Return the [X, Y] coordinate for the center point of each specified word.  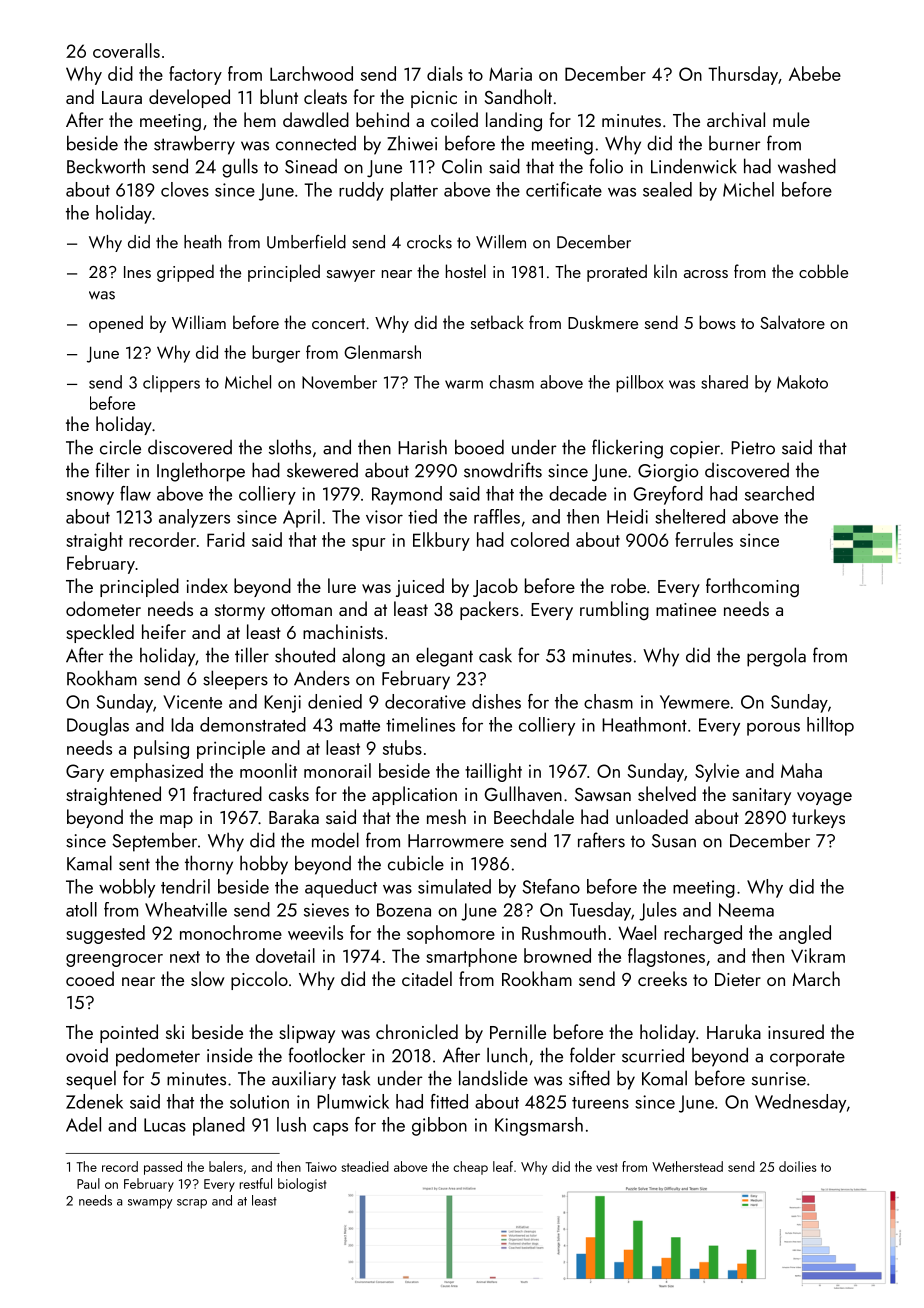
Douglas [98, 726]
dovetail [285, 955]
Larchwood [311, 73]
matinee [686, 609]
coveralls [126, 50]
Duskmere [603, 322]
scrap [192, 1204]
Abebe [815, 73]
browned [557, 955]
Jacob [495, 587]
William [199, 322]
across [706, 274]
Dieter [738, 979]
